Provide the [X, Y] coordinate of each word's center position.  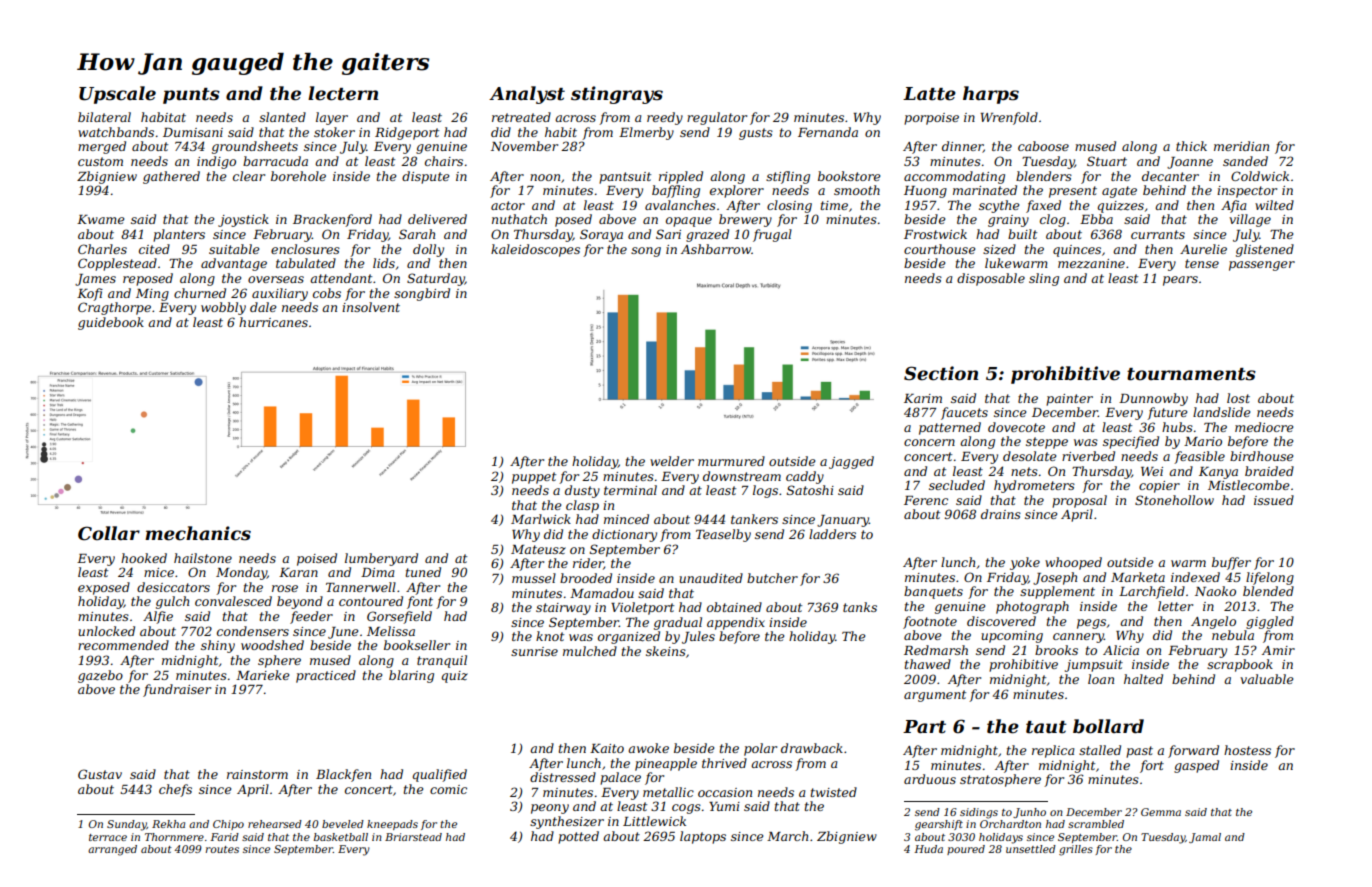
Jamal [1205, 838]
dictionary [624, 535]
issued [1274, 500]
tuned [423, 572]
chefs [175, 790]
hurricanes [273, 322]
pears [1180, 281]
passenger [1262, 266]
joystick [243, 220]
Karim [923, 398]
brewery [745, 220]
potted [578, 837]
